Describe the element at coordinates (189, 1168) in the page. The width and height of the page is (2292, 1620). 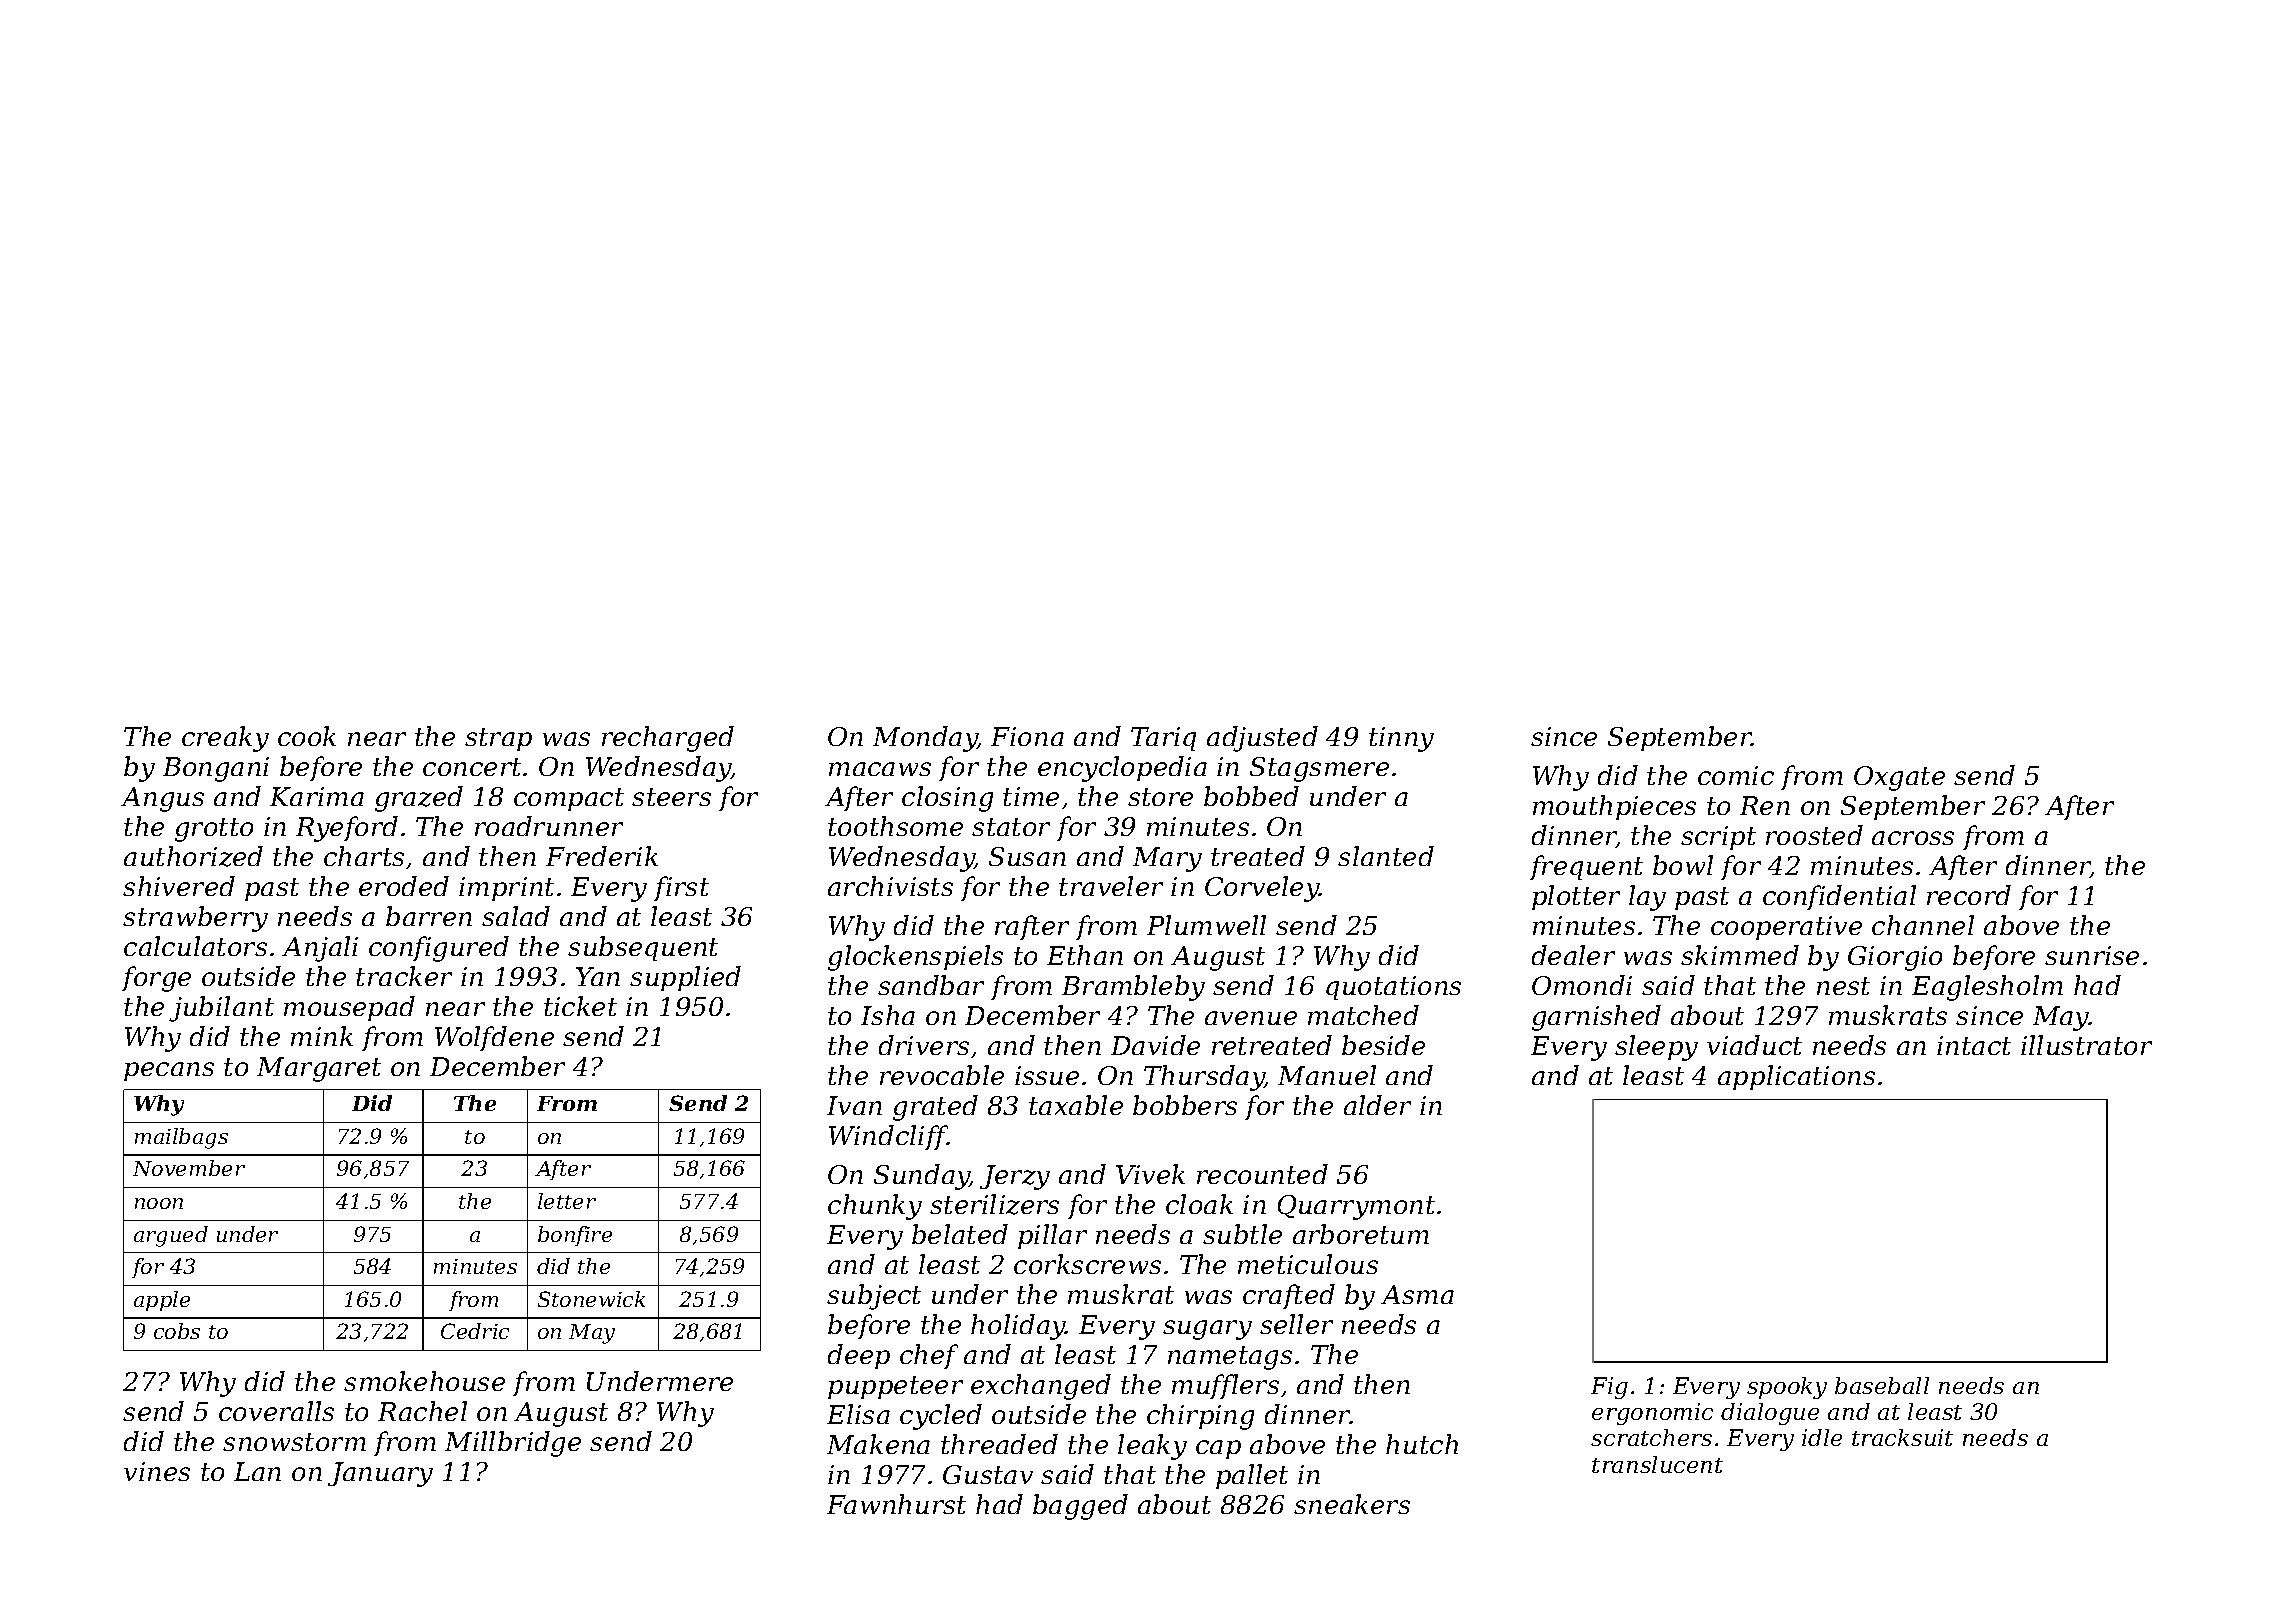
I see `November` at that location.
